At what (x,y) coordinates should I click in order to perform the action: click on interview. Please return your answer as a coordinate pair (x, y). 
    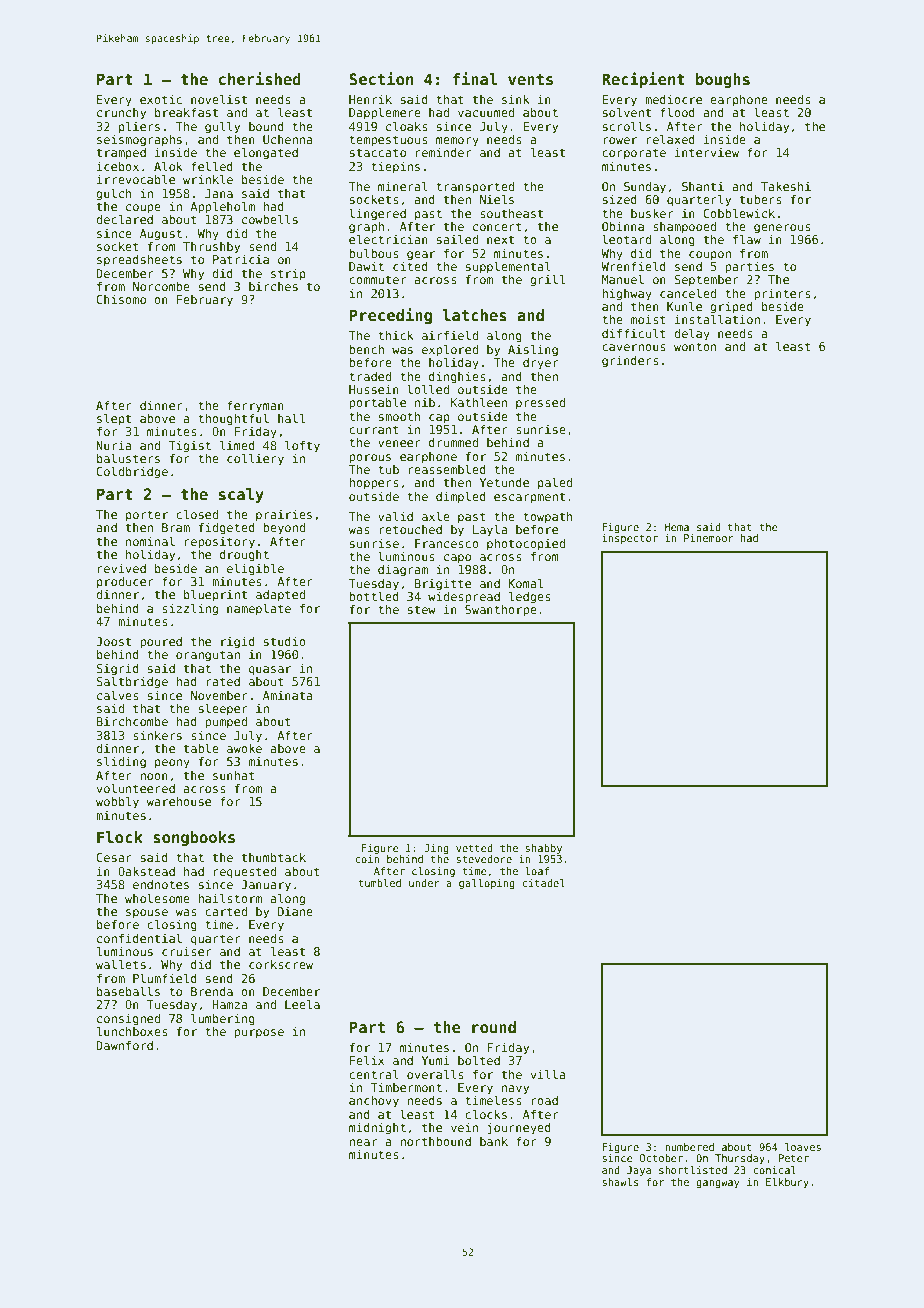
    Looking at the image, I should click on (707, 152).
